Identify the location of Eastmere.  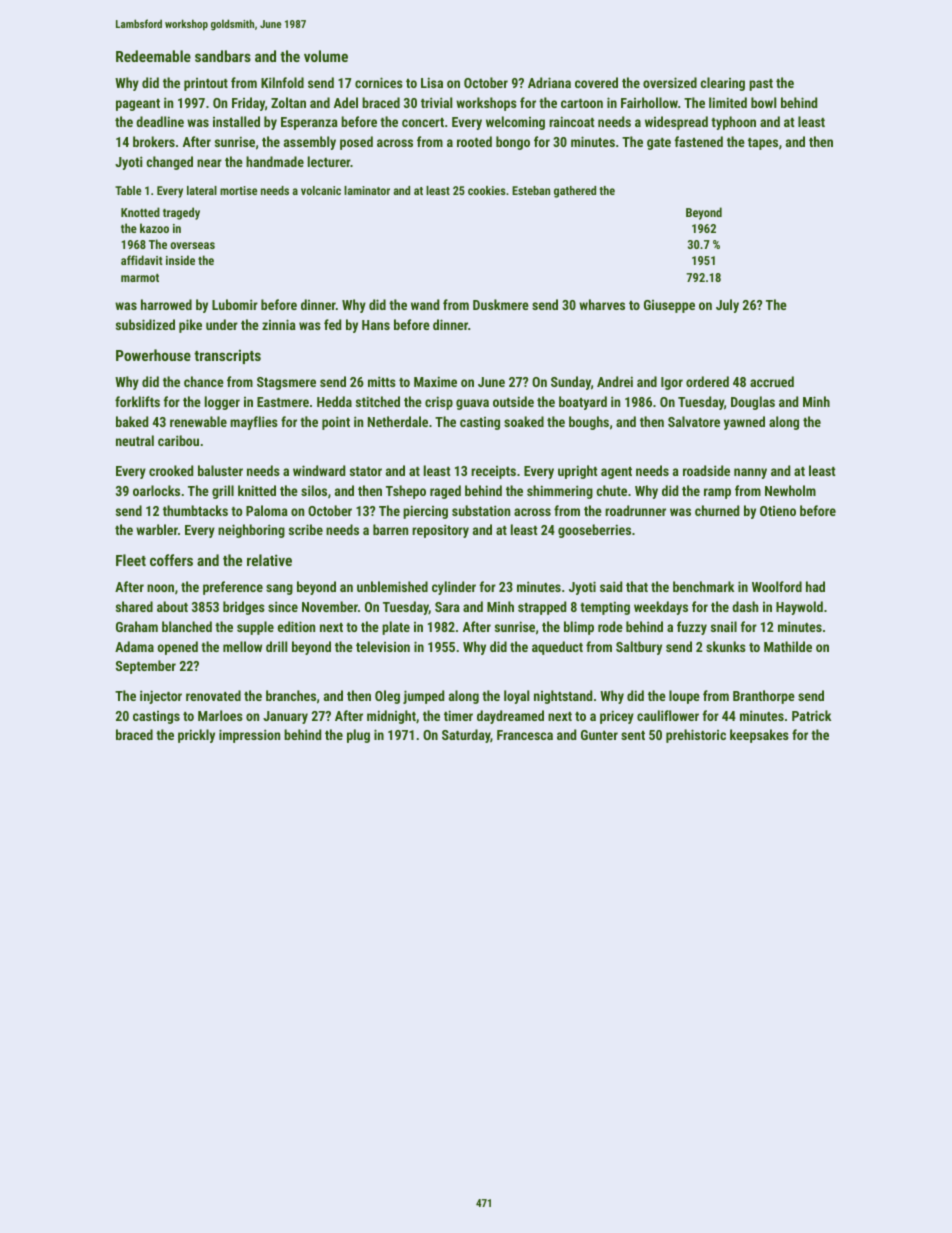
(283, 402).
